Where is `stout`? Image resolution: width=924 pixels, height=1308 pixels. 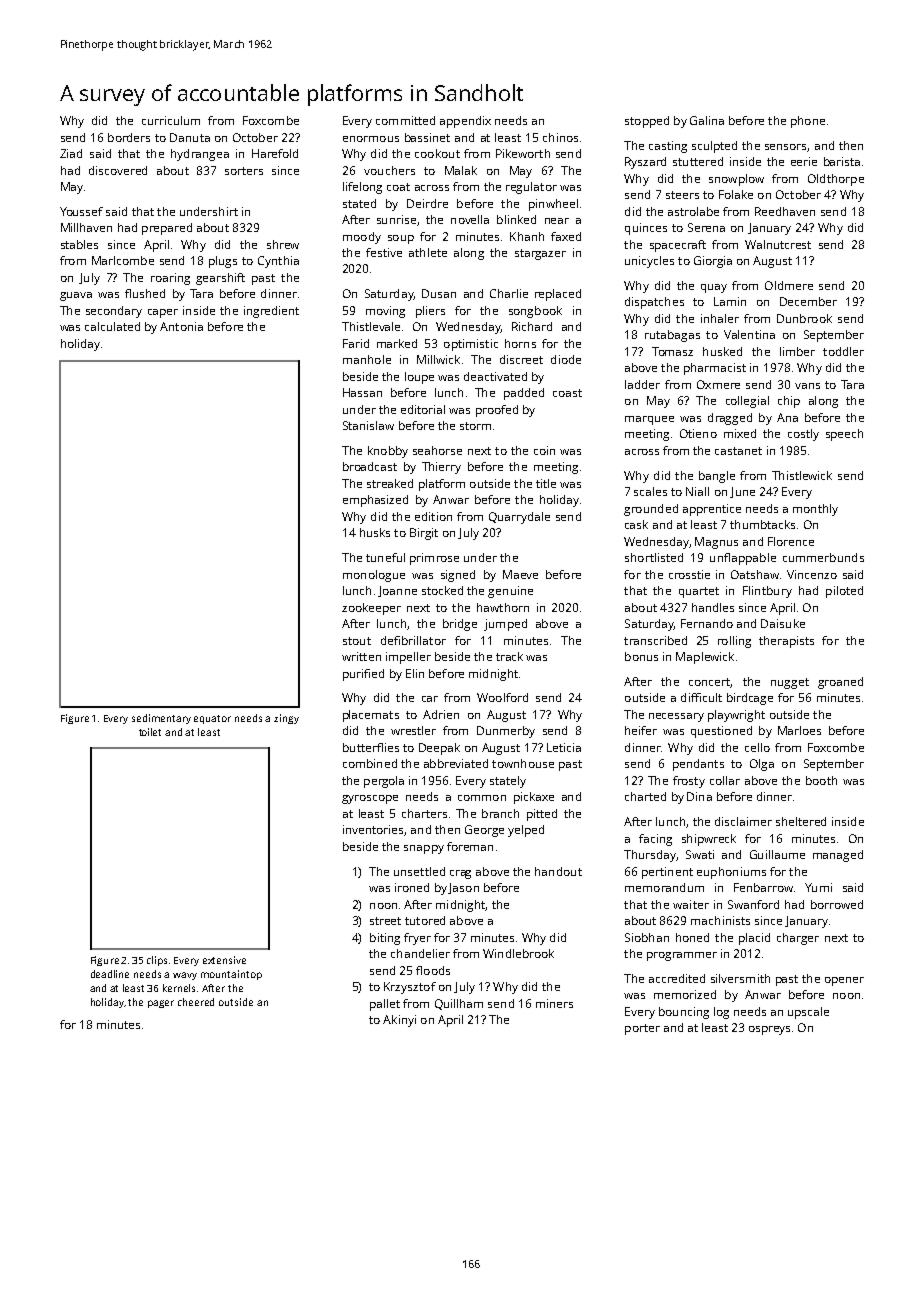
stout is located at coordinates (357, 641).
